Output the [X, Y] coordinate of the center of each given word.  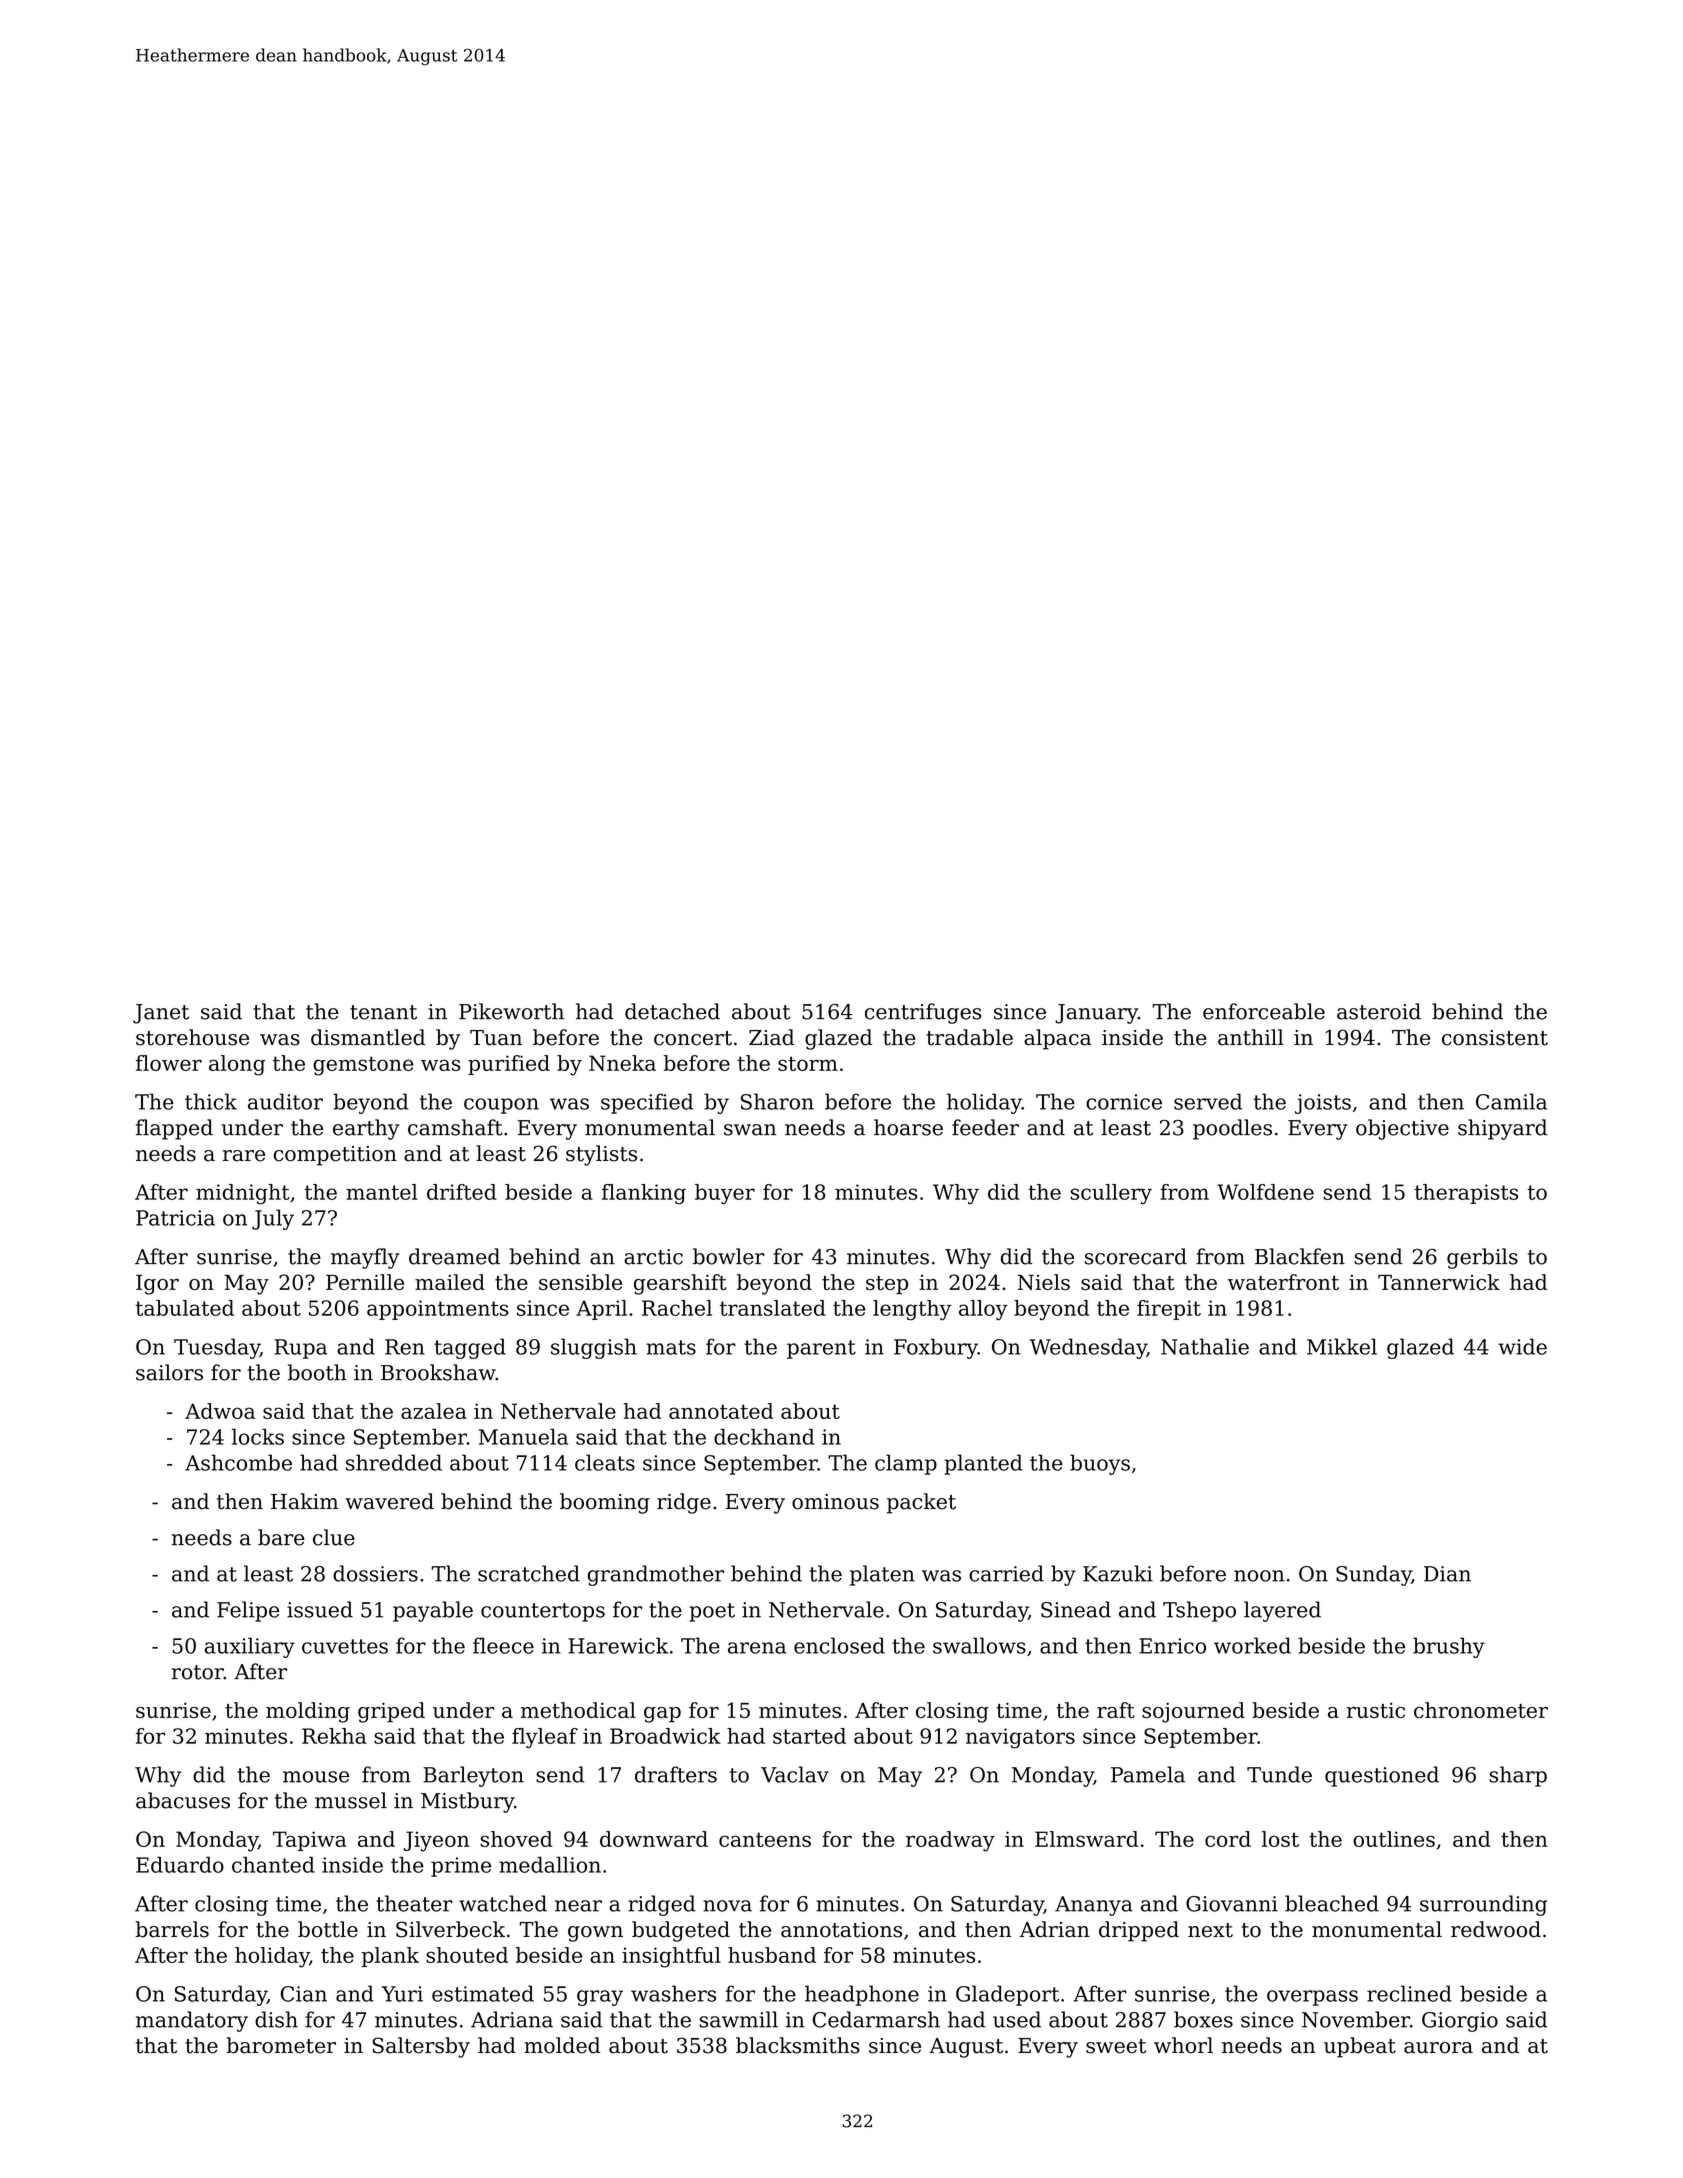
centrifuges [923, 1013]
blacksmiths [798, 2045]
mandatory [192, 2021]
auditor [285, 1101]
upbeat [1360, 2047]
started [809, 1736]
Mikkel [1342, 1346]
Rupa [300, 1349]
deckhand [764, 1437]
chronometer [1481, 1710]
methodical [578, 1710]
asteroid [1379, 1011]
